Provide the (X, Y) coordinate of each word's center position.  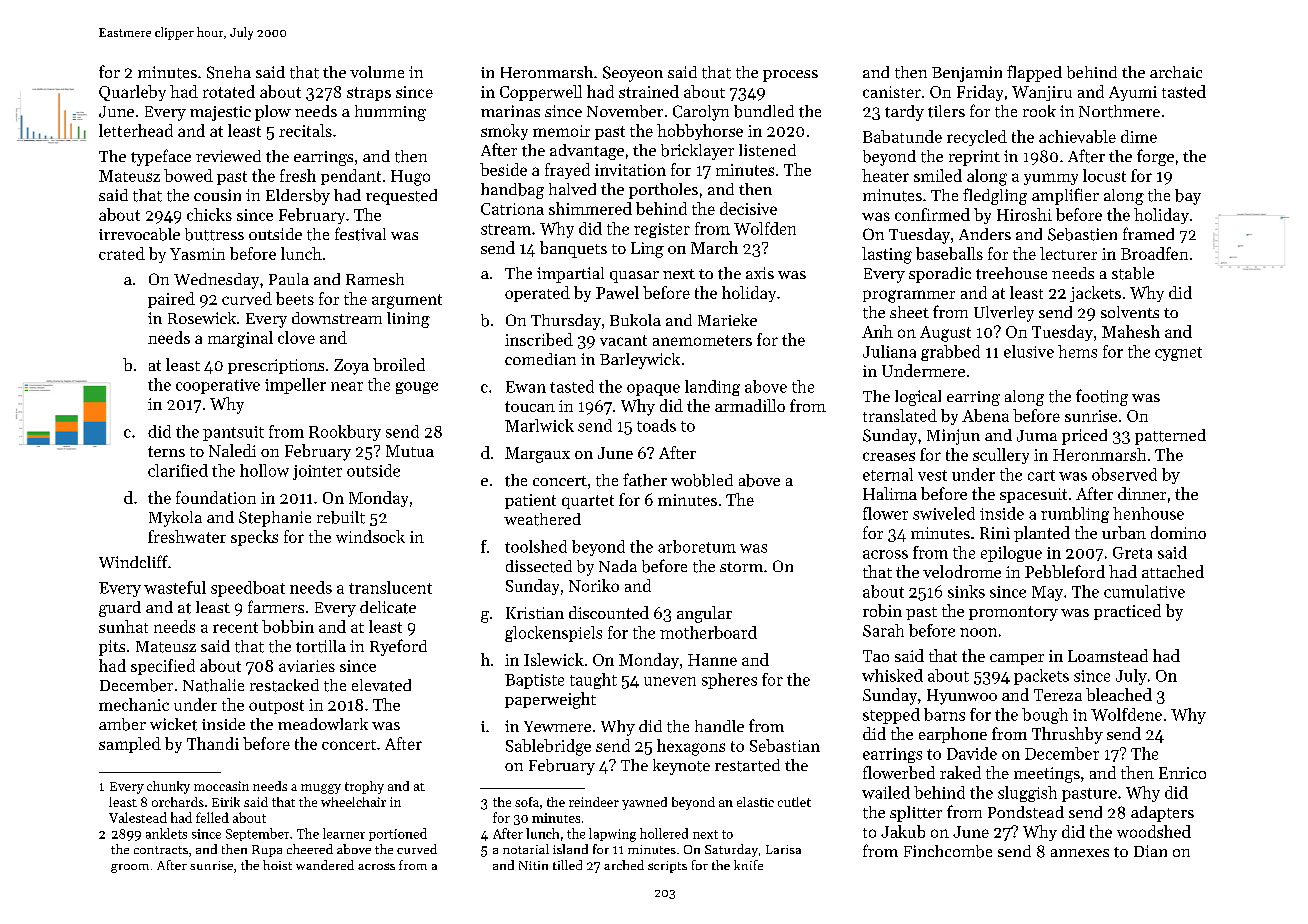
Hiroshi (1024, 214)
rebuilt (341, 517)
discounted (609, 612)
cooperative (218, 386)
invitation (630, 170)
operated (537, 294)
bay (1188, 197)
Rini (995, 533)
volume (377, 72)
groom (130, 868)
